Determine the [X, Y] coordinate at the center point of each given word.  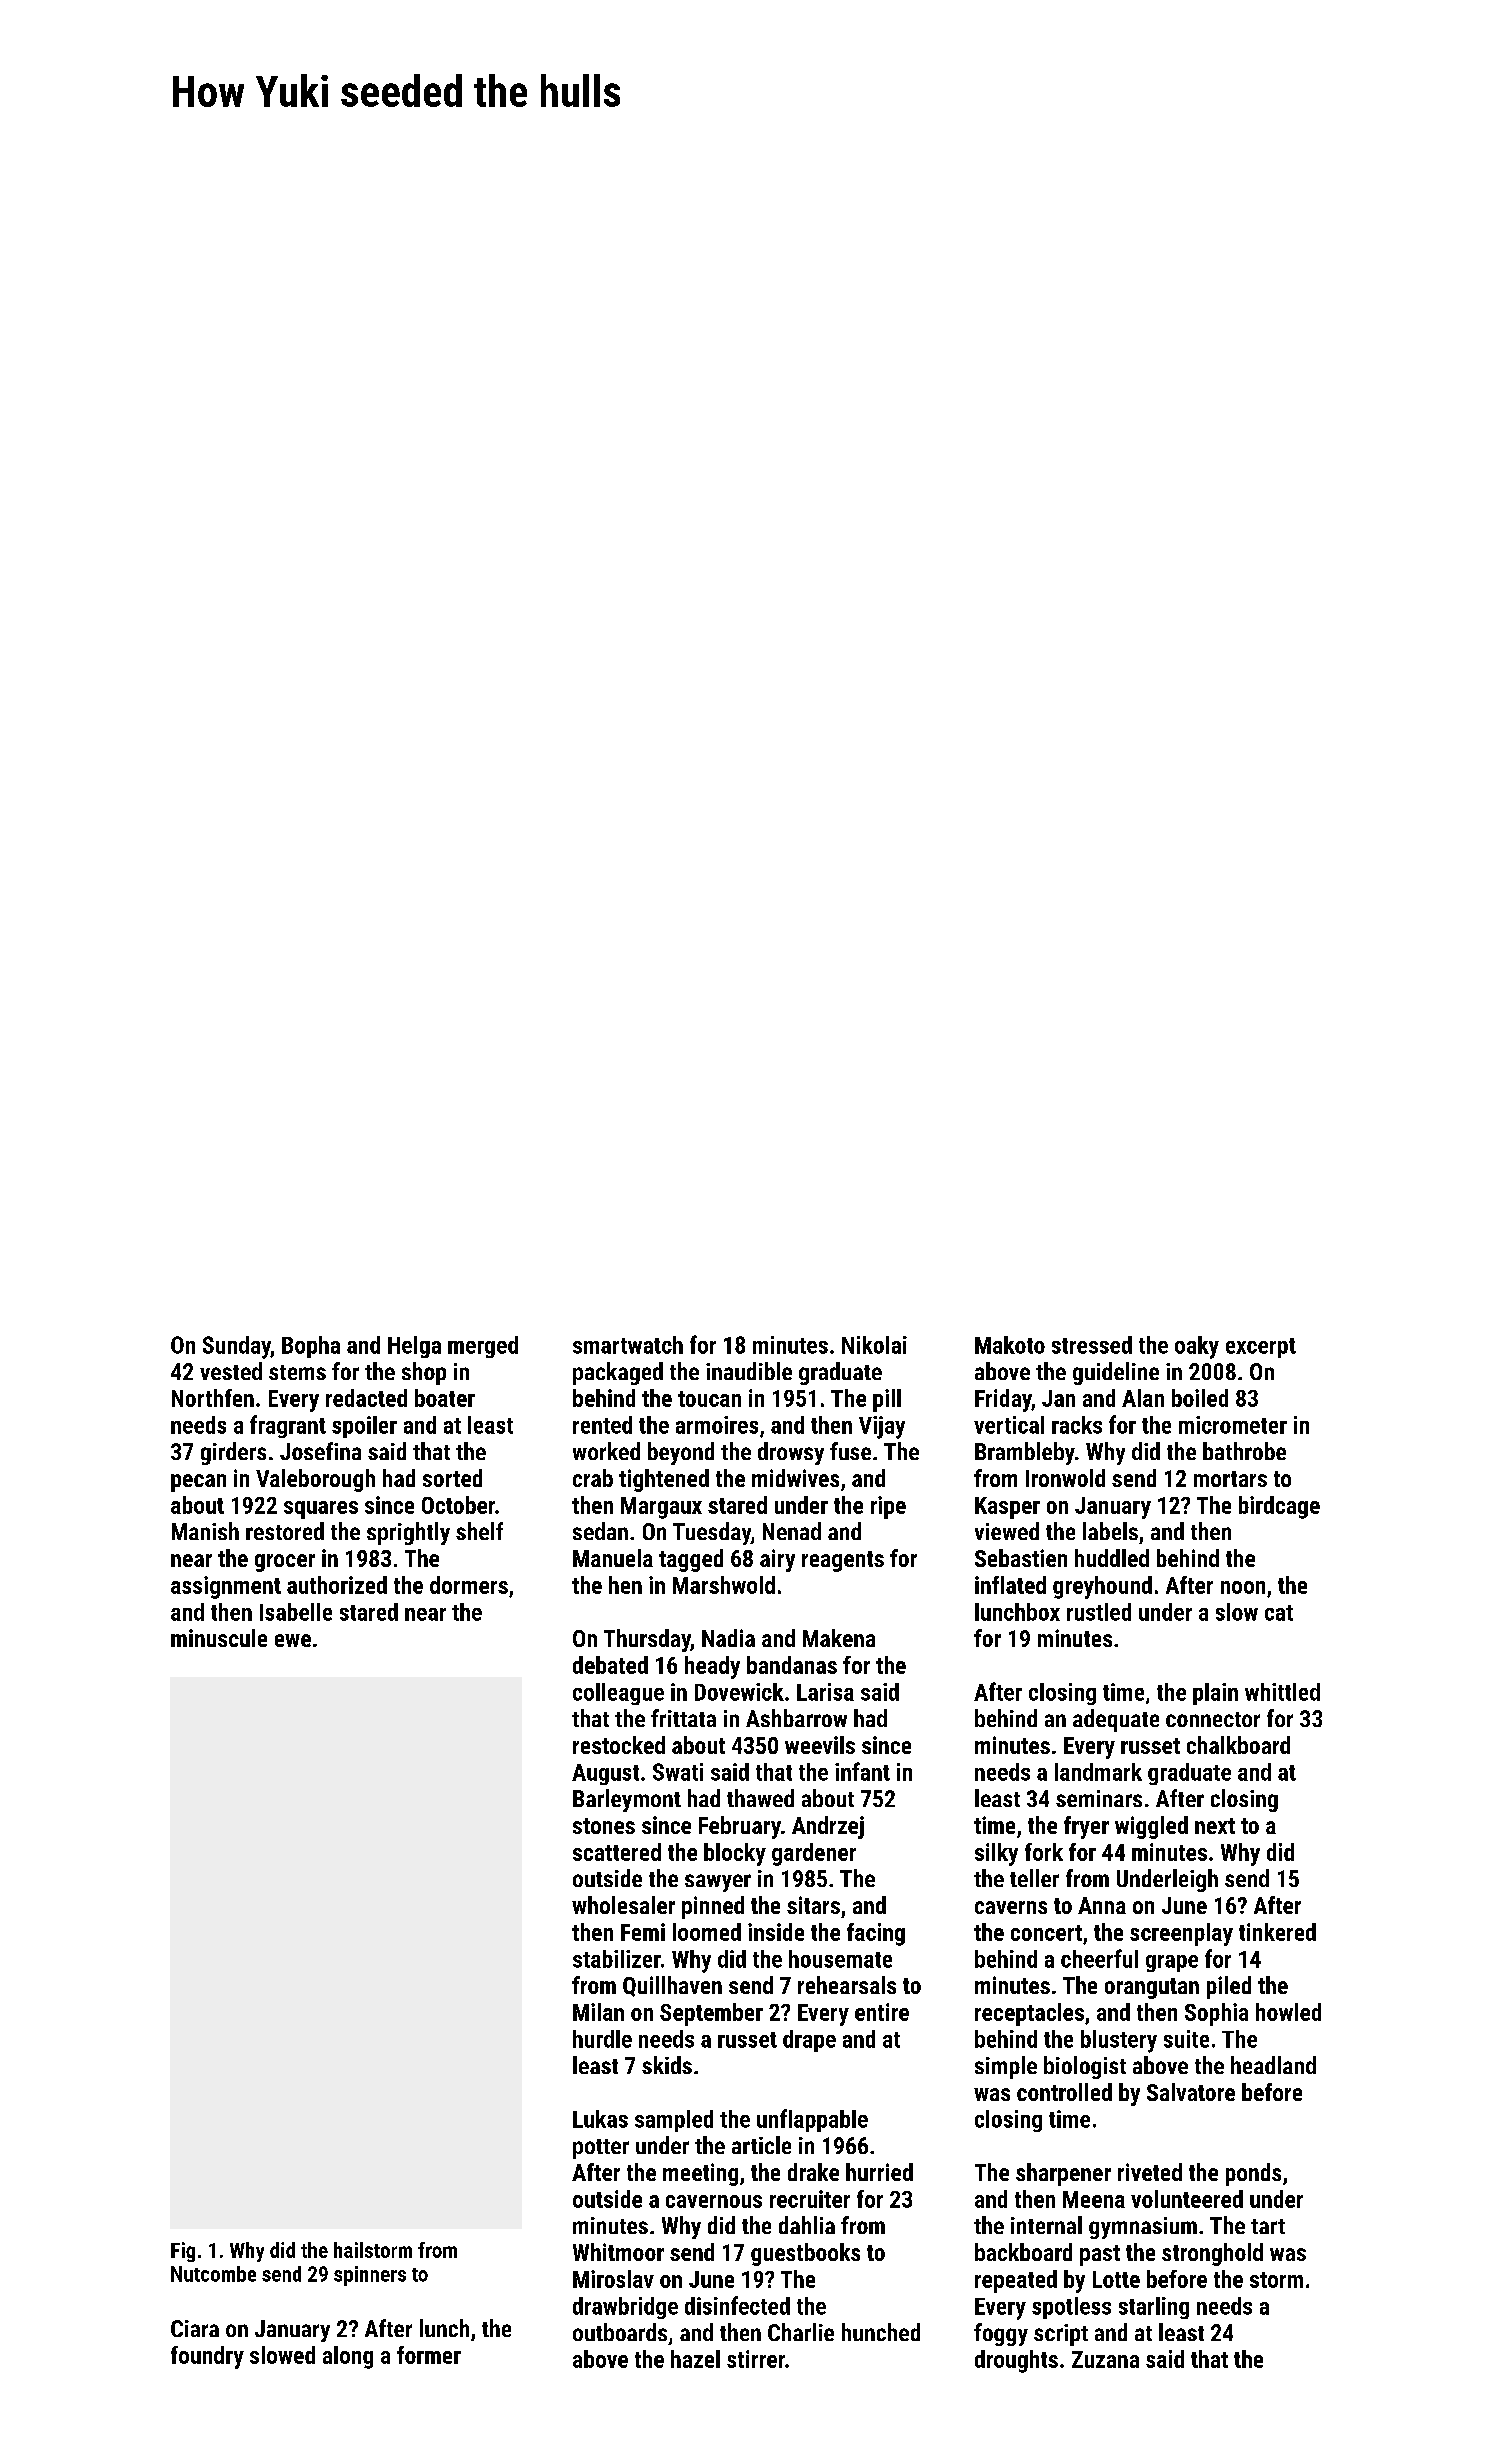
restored [285, 1531]
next [1215, 1826]
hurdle [602, 2039]
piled [1229, 1987]
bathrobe [1244, 1451]
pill [887, 1400]
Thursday [647, 1640]
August [605, 1774]
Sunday [237, 1347]
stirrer [756, 2359]
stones [604, 1826]
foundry [207, 2357]
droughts [1016, 2361]
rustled [1099, 1612]
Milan [598, 2012]
